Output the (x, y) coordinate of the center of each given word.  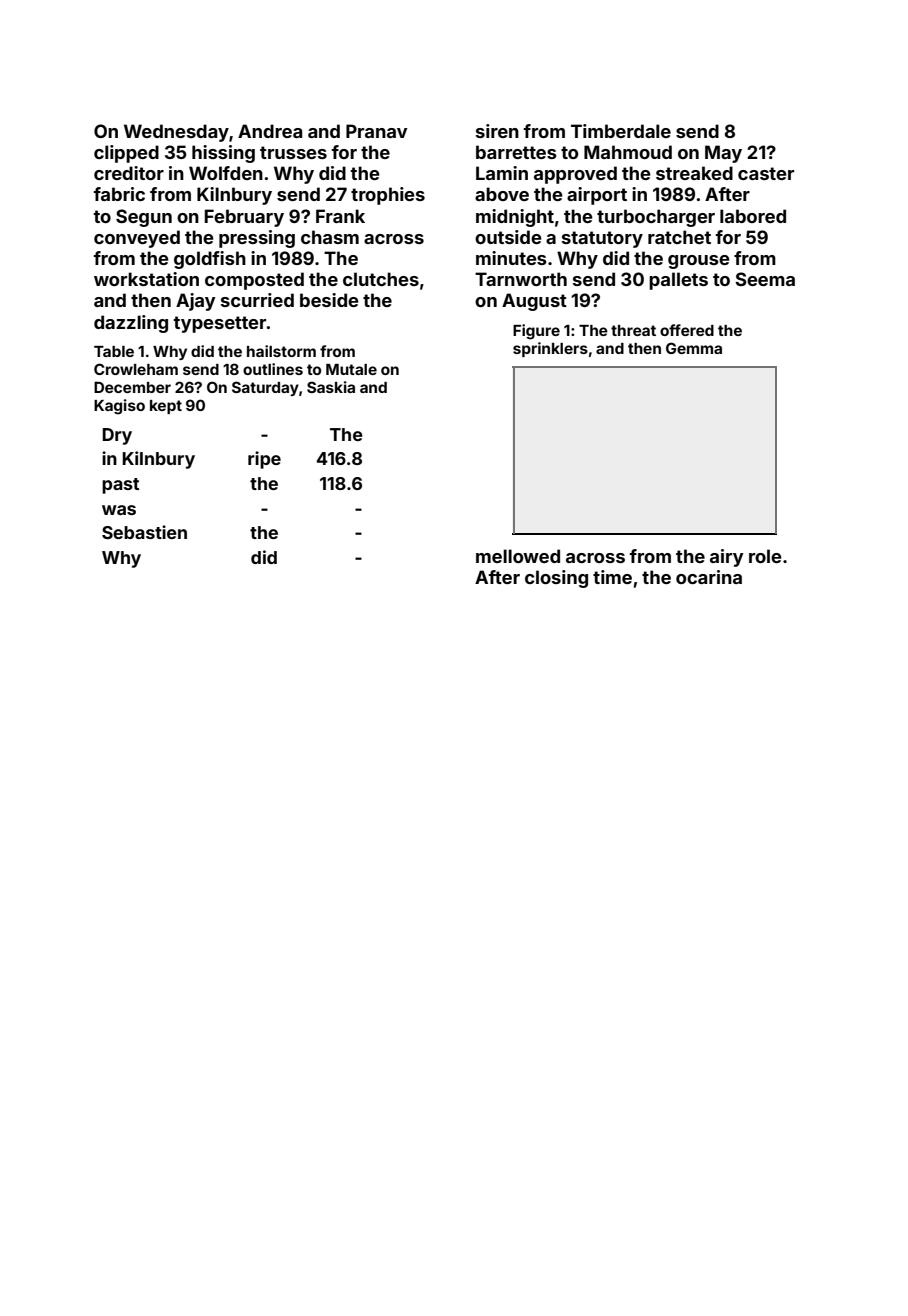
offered (687, 330)
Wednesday (176, 133)
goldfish (210, 260)
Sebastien (144, 532)
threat (633, 330)
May (723, 154)
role (765, 556)
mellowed (518, 556)
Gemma (694, 348)
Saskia (331, 387)
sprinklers (550, 349)
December (132, 387)
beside (329, 300)
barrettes (516, 152)
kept (166, 407)
